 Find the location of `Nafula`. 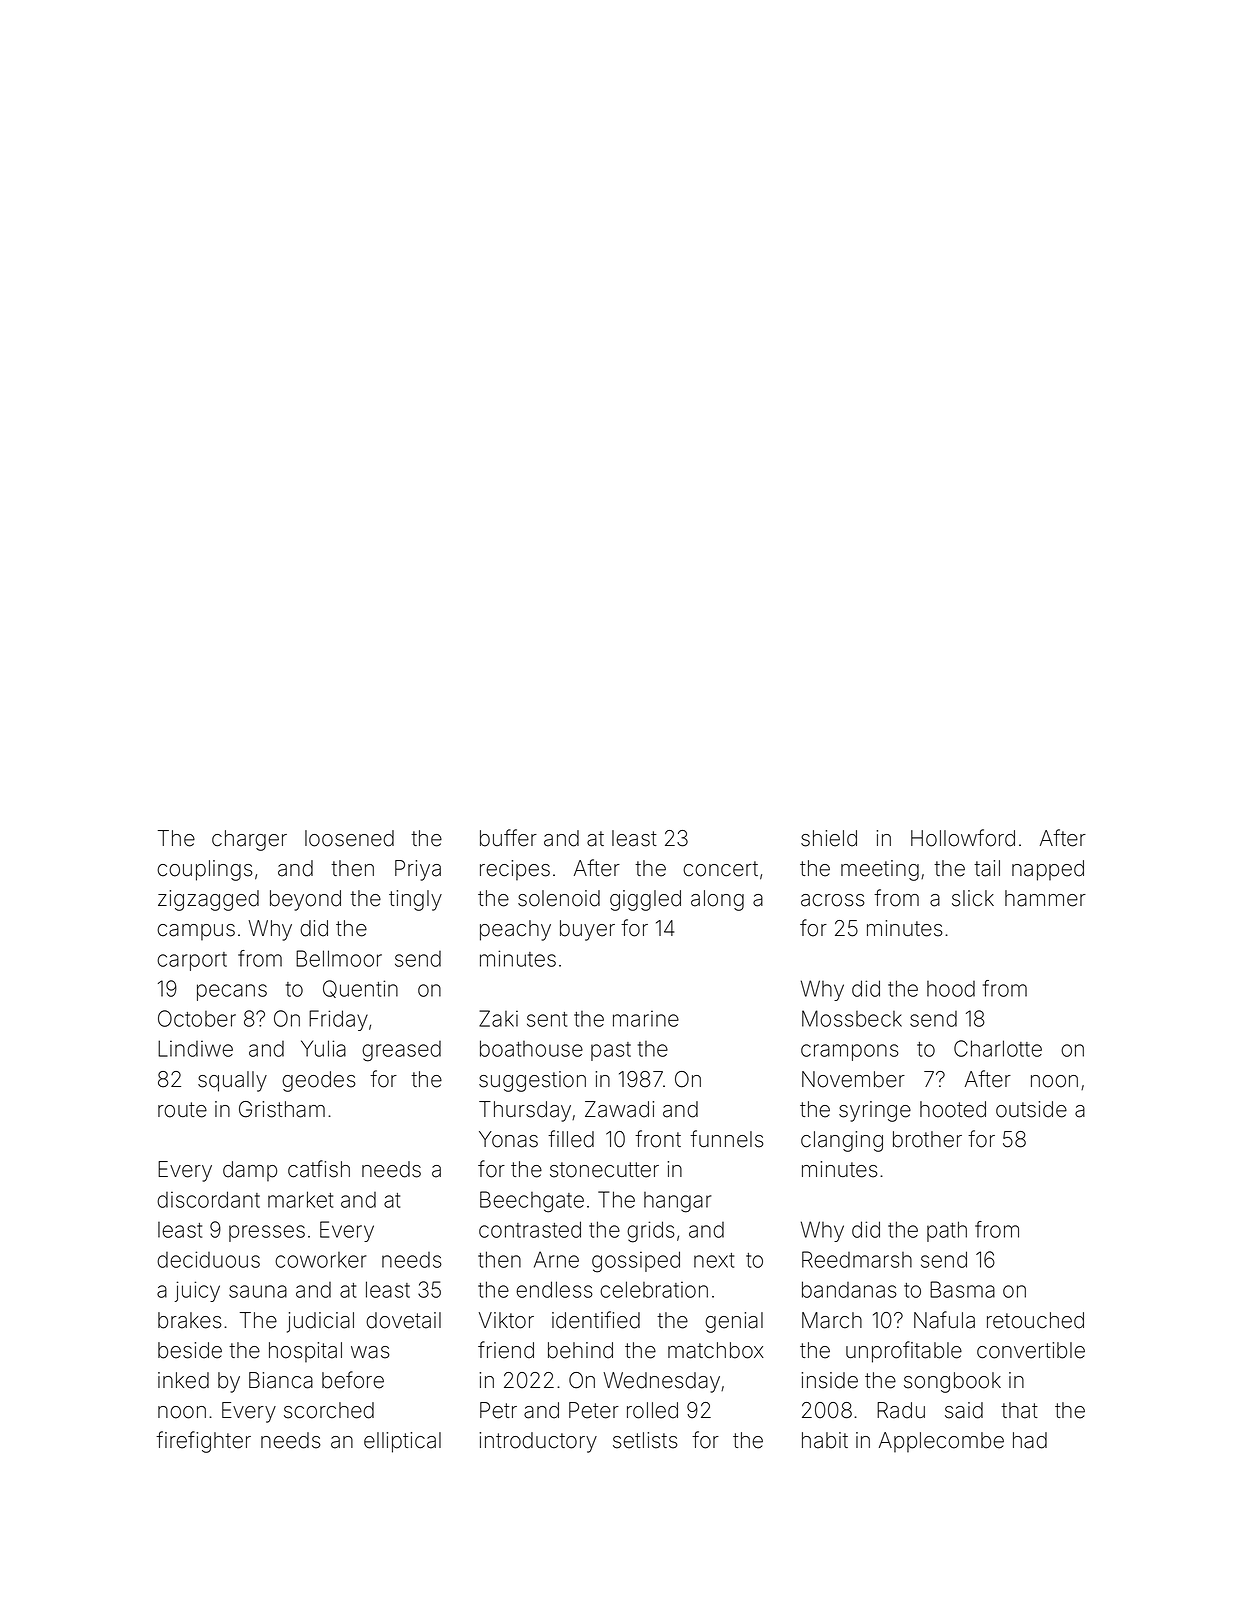

Nafula is located at coordinates (944, 1320).
